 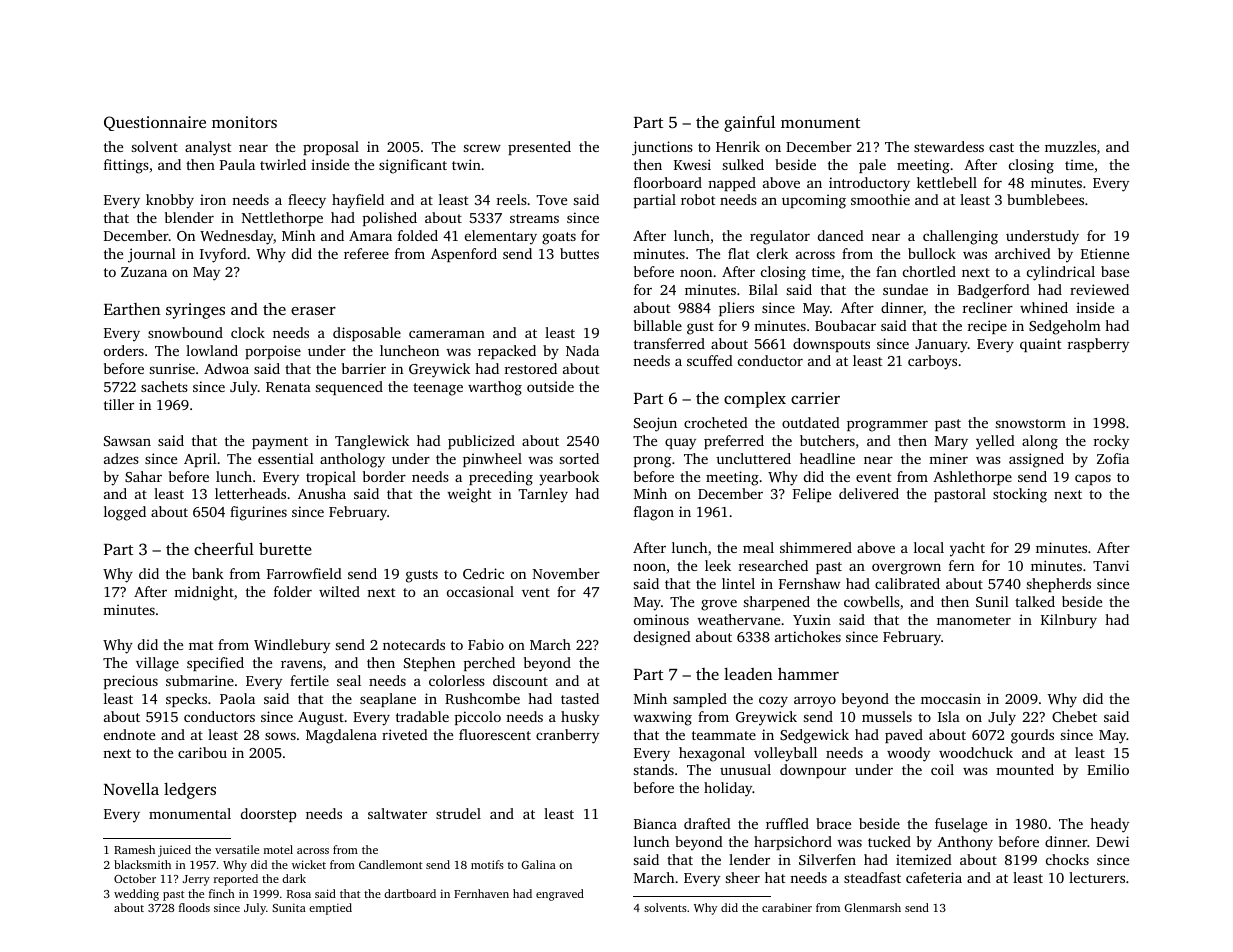 I want to click on Glenmarsh, so click(x=873, y=907).
